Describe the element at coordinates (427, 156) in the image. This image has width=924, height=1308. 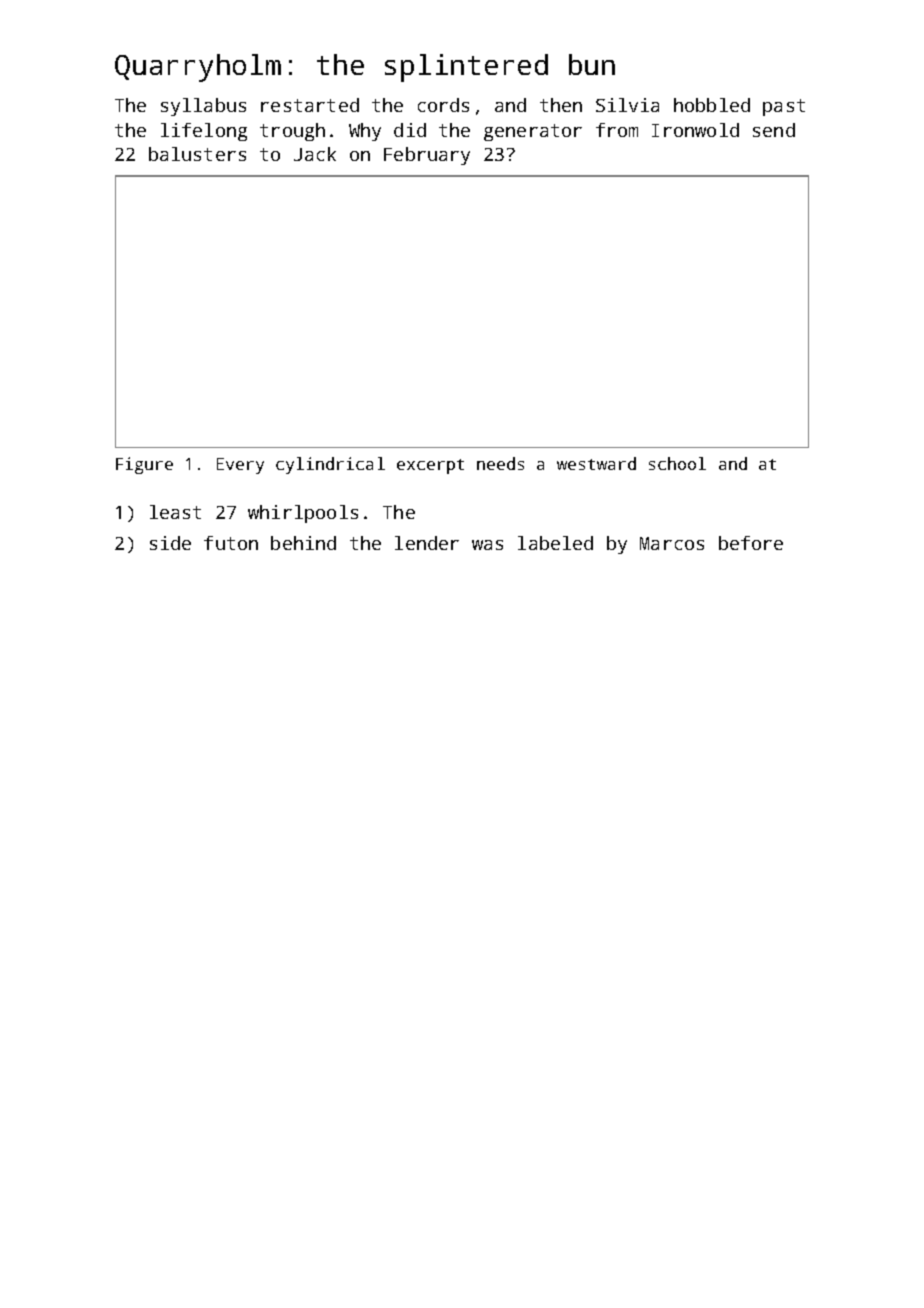
I see `February` at that location.
